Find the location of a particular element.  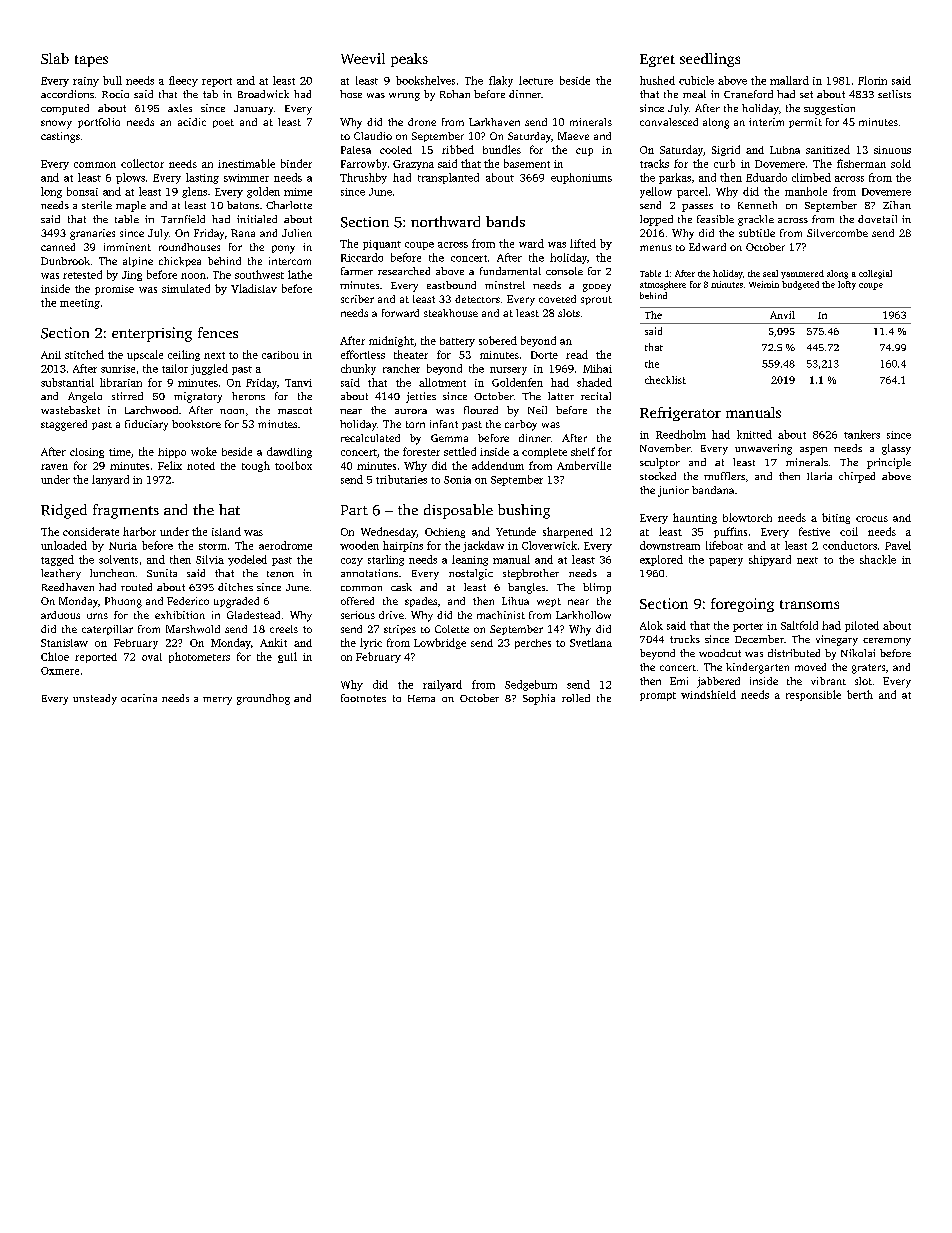

peaks is located at coordinates (409, 60).
